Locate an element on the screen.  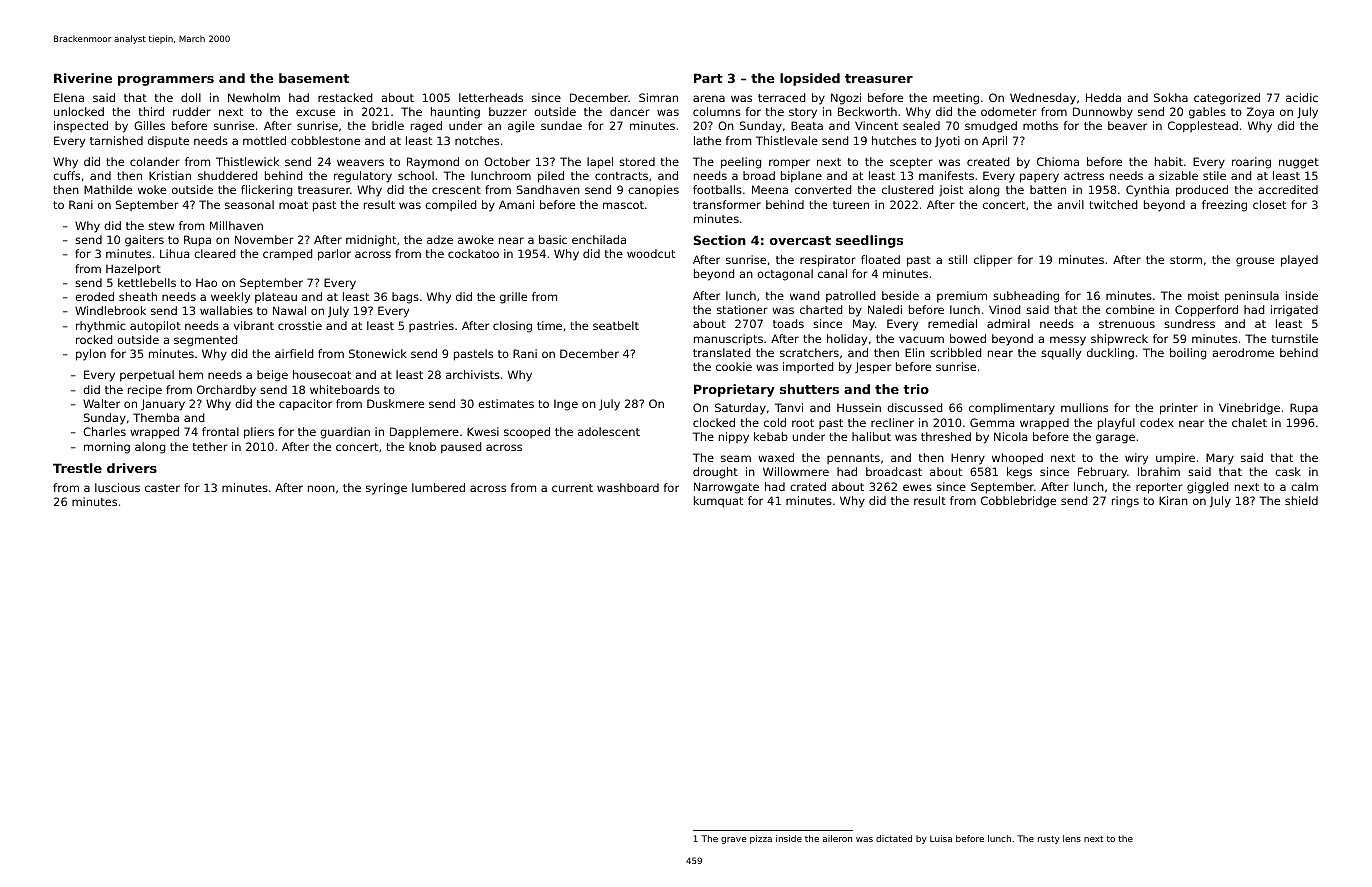
grave is located at coordinates (733, 840).
